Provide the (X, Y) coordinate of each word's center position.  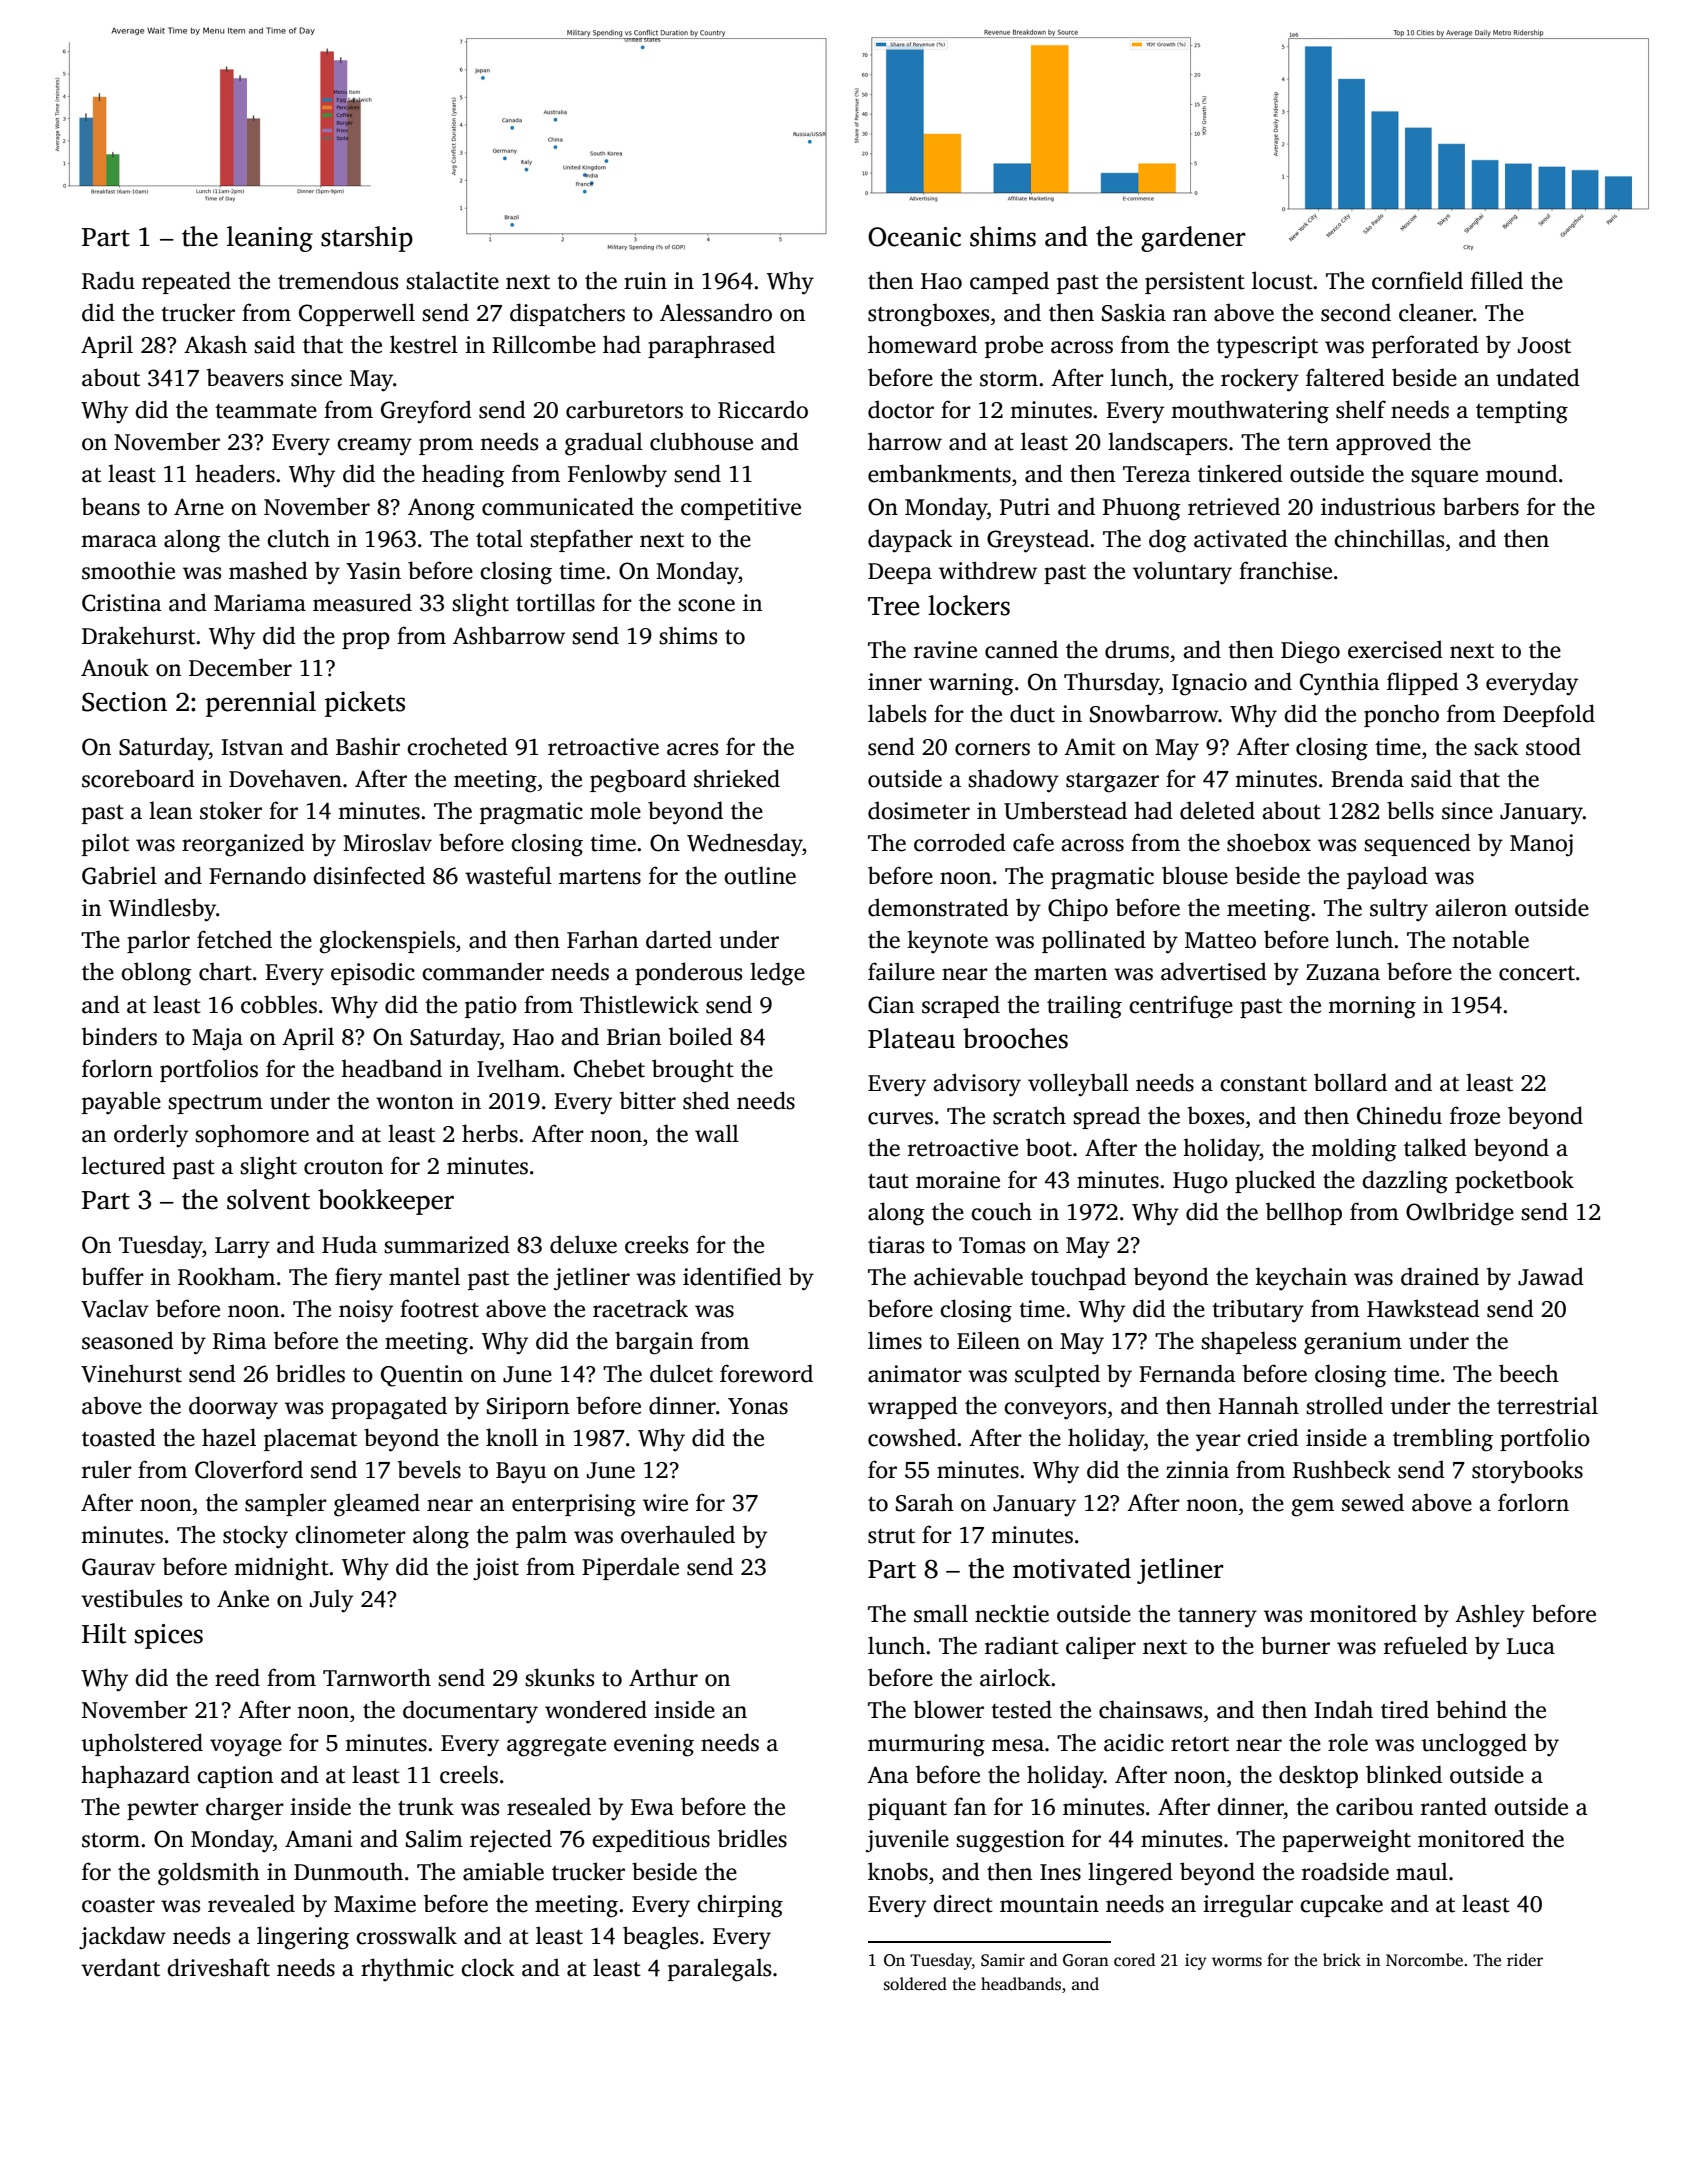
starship (367, 239)
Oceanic (914, 237)
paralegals (719, 1970)
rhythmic (407, 1969)
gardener (1193, 239)
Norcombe (1424, 1960)
